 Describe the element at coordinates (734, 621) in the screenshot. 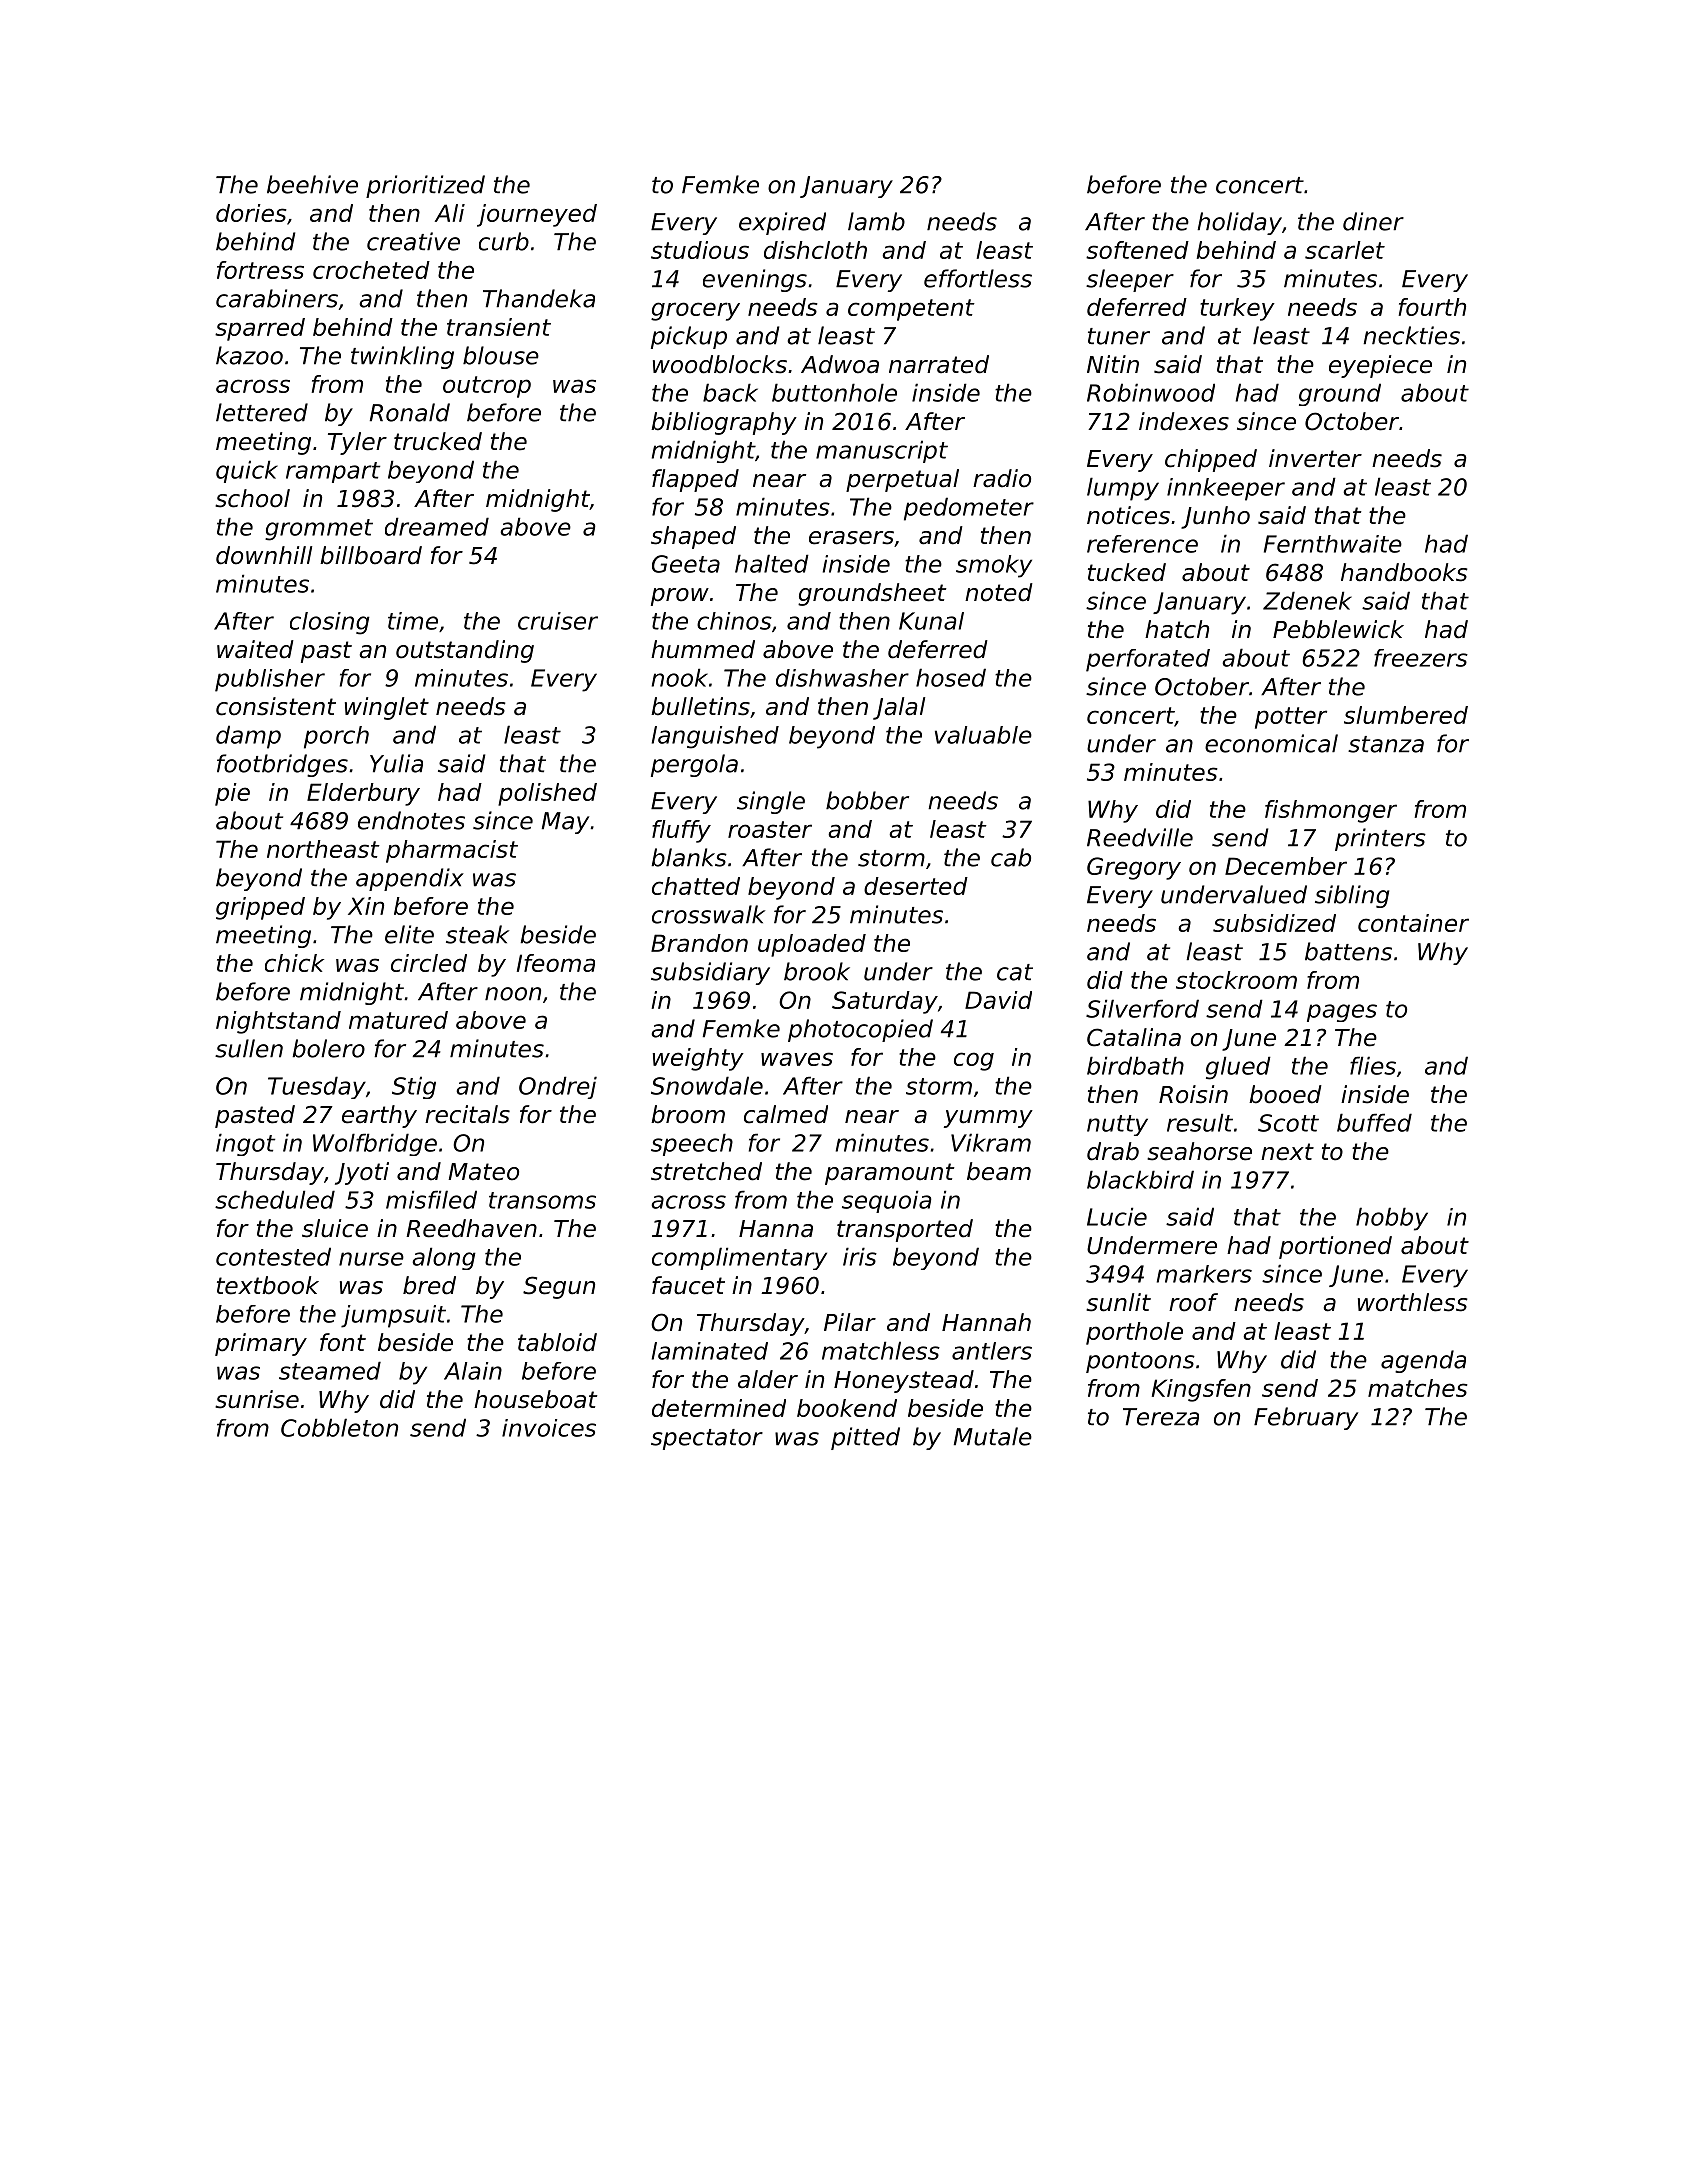

I see `chinos` at that location.
